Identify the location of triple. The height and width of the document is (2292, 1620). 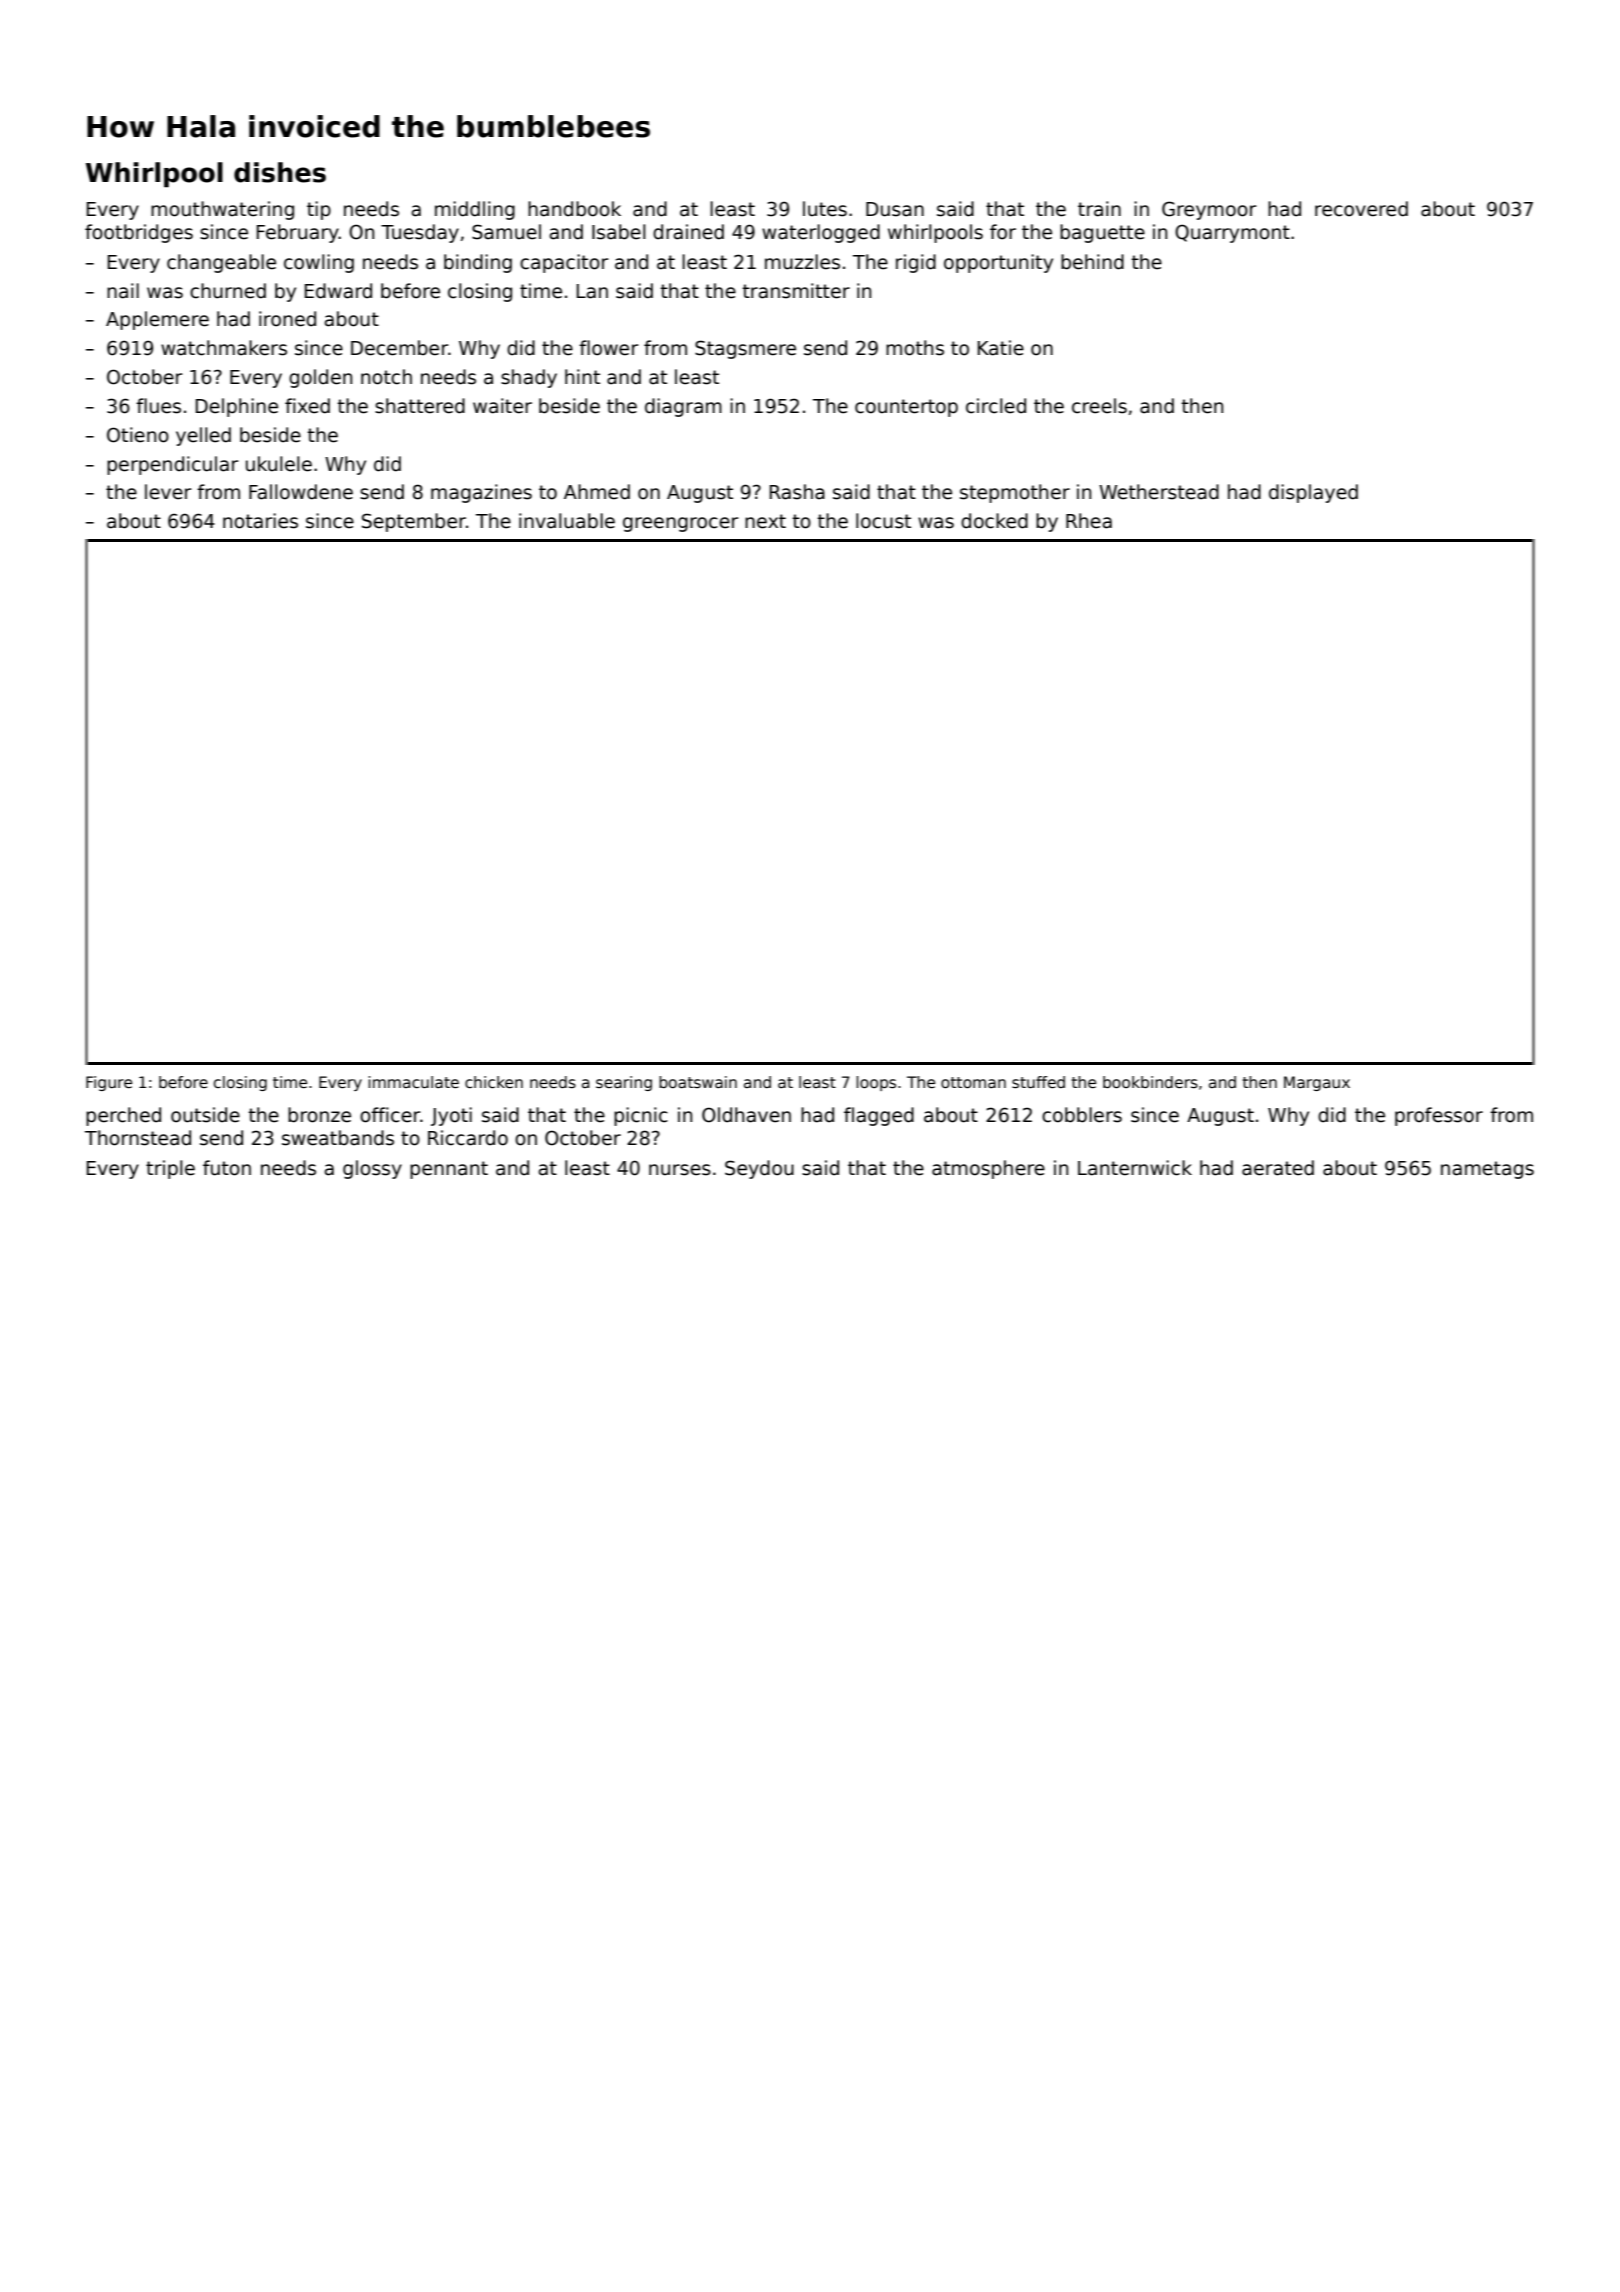
(170, 1169).
